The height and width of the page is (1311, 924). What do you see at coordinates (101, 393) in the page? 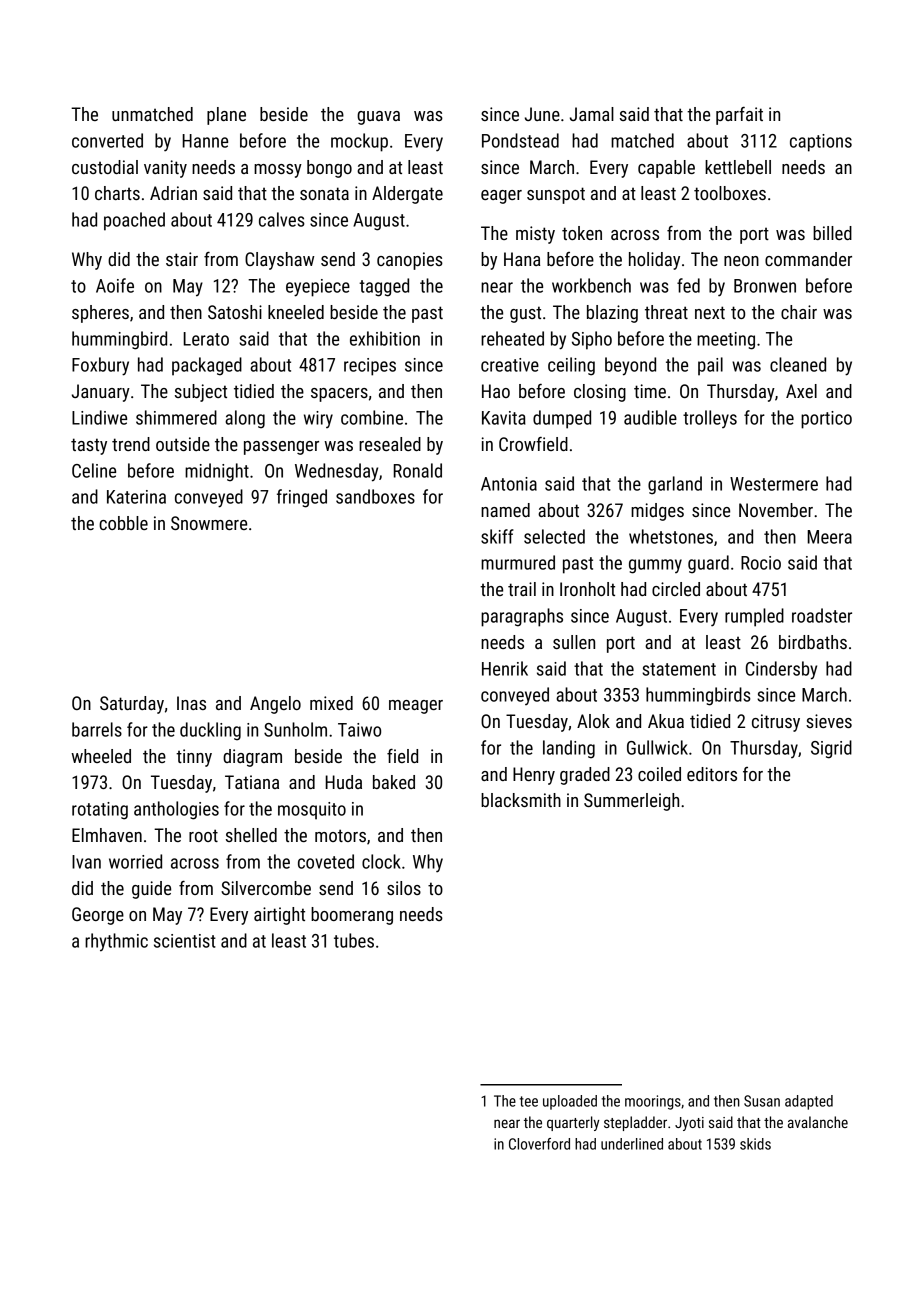
I see `January` at bounding box center [101, 393].
